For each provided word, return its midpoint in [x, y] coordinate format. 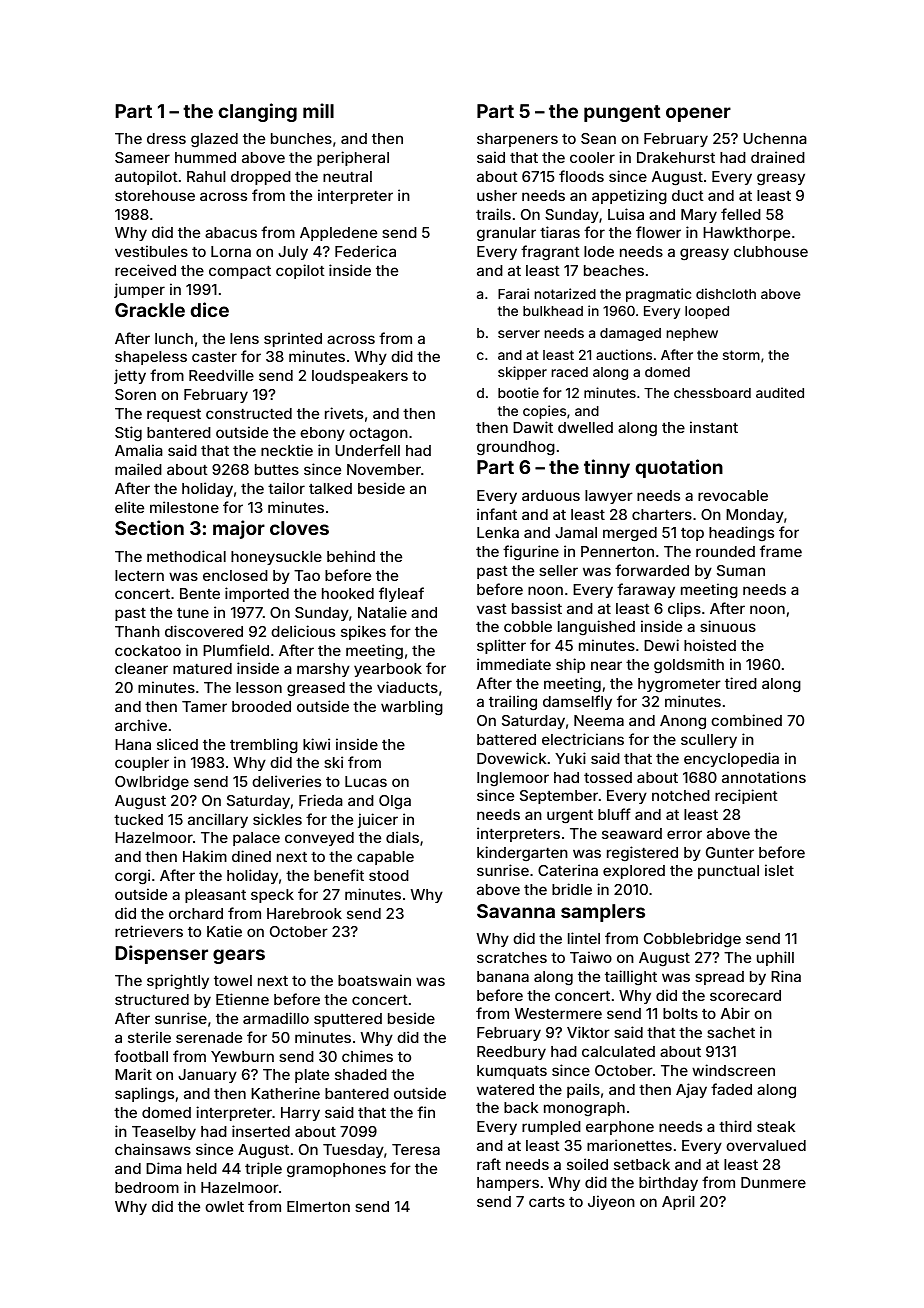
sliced [177, 744]
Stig [128, 433]
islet [779, 870]
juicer [377, 820]
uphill [775, 958]
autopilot [146, 177]
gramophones [336, 1170]
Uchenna [775, 138]
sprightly [178, 981]
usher [497, 195]
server [519, 334]
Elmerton [318, 1206]
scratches [512, 957]
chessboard [712, 393]
